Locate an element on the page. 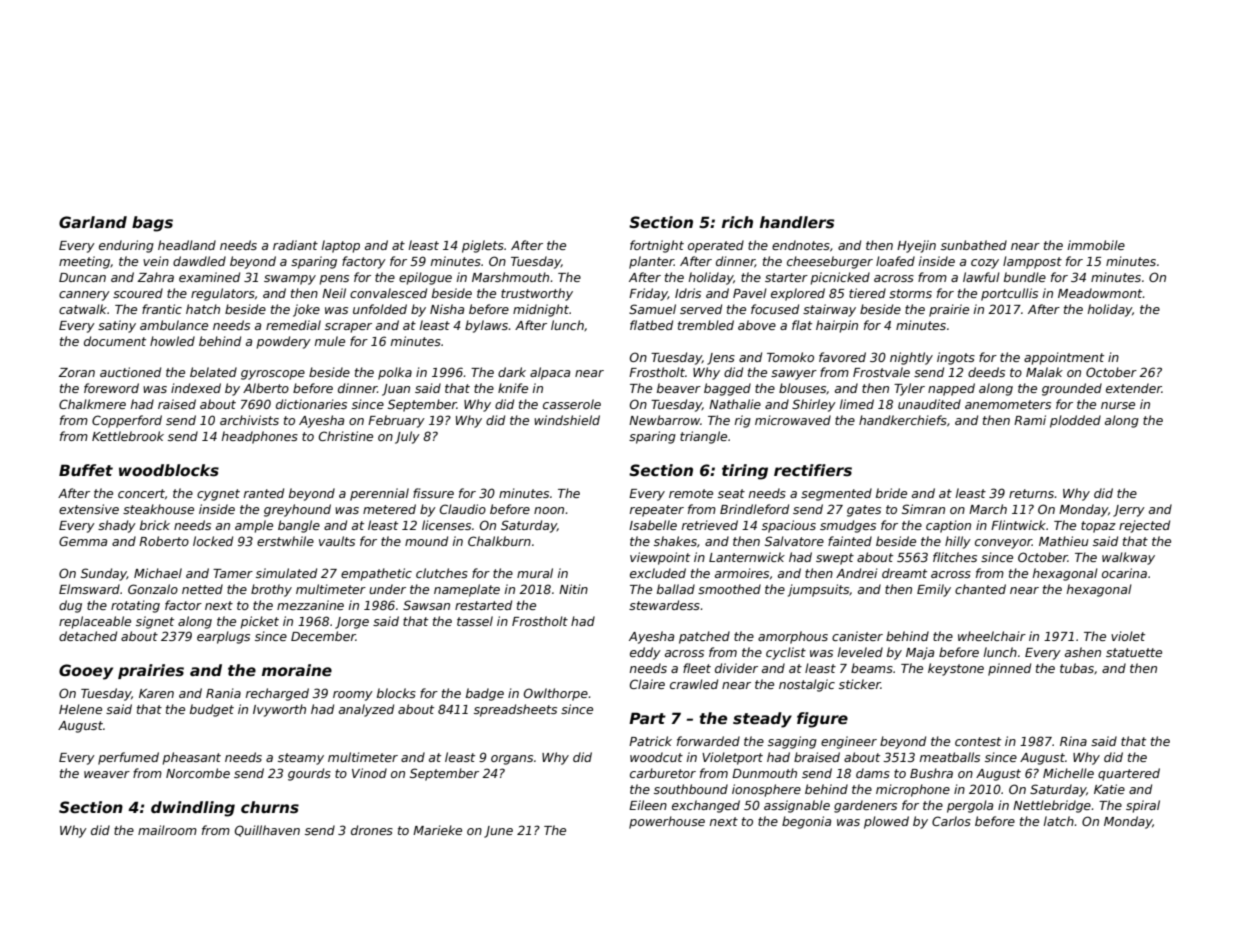  Kettlebrook is located at coordinates (128, 436).
